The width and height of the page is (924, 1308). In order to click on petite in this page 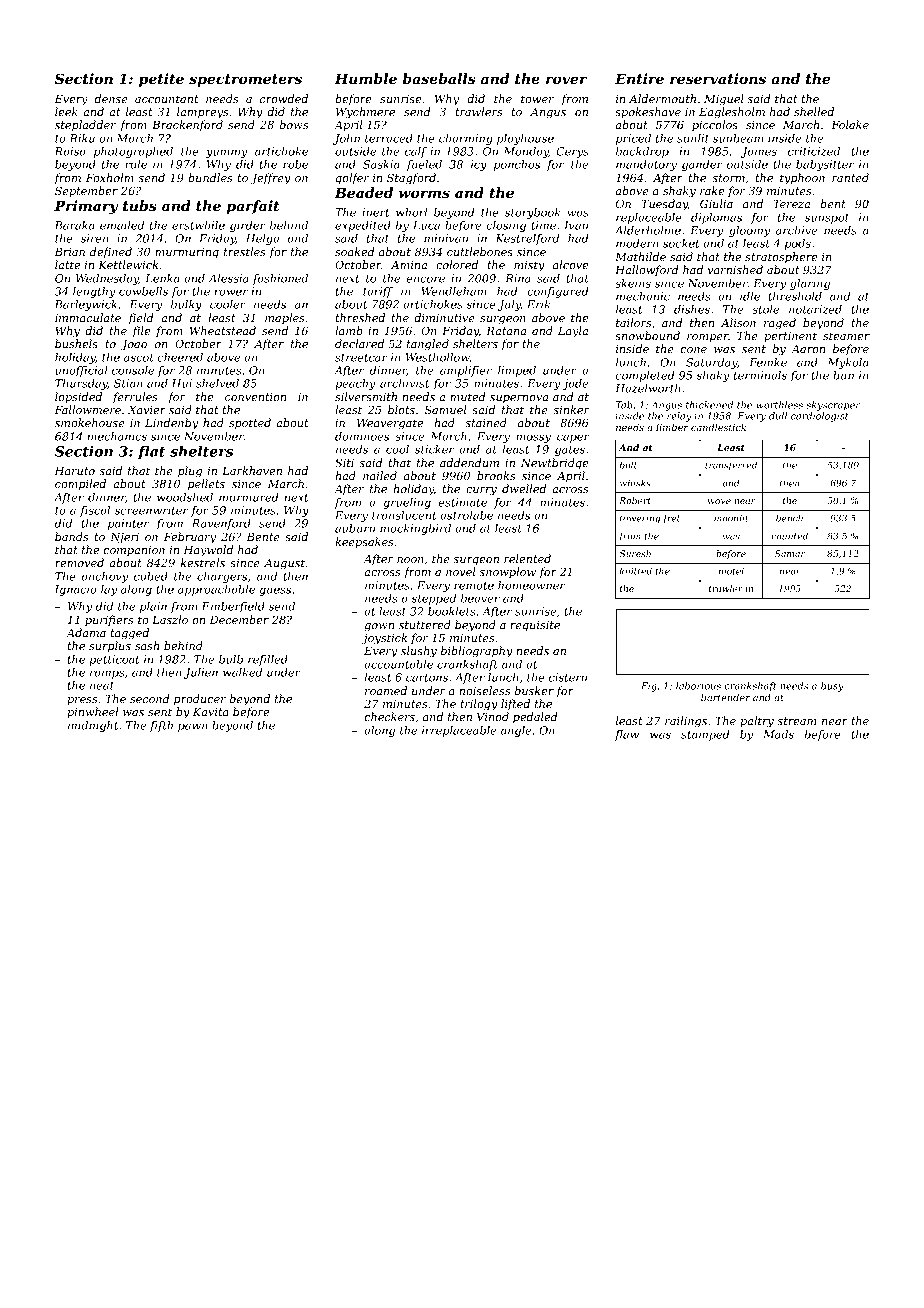, I will do `click(161, 80)`.
